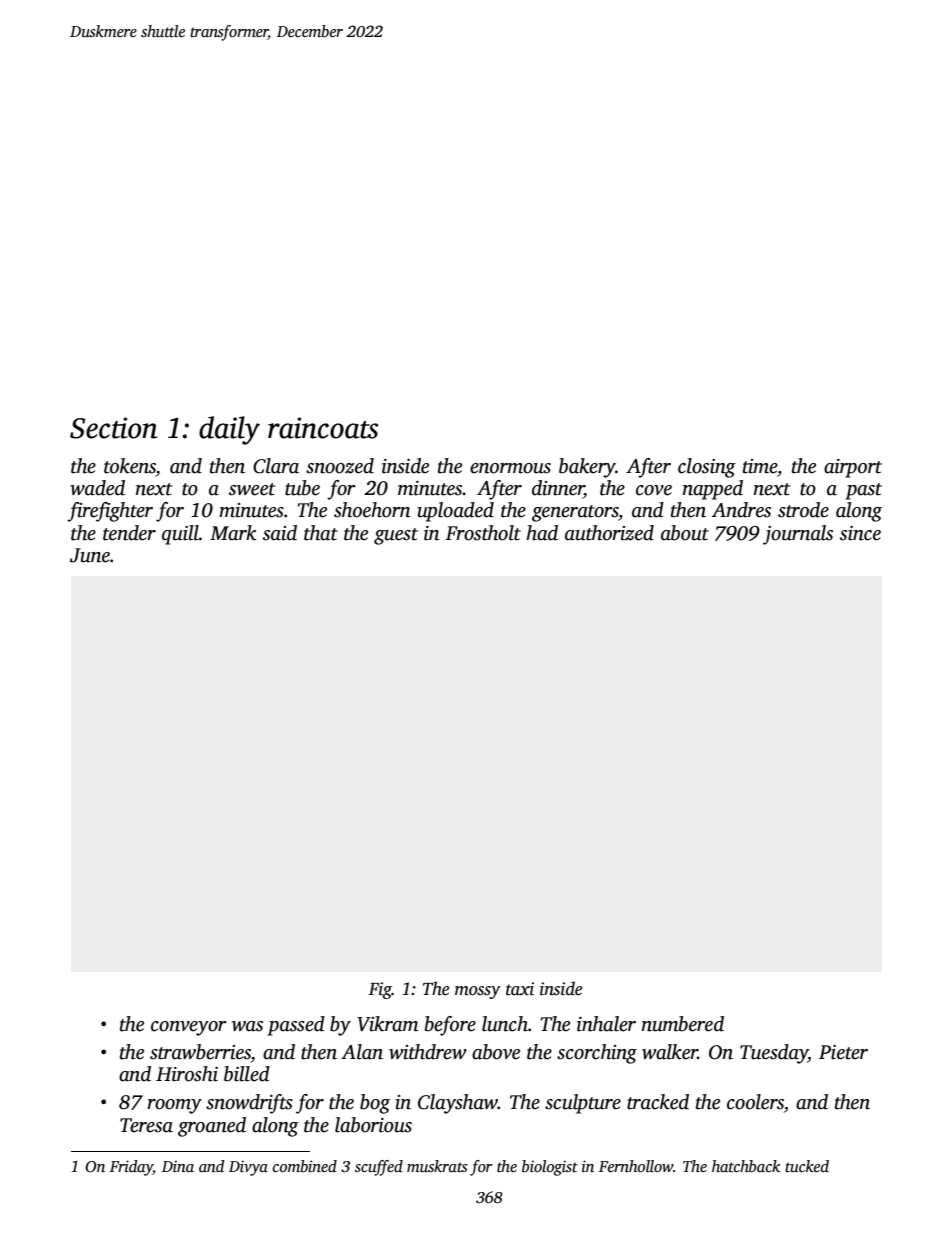 The image size is (952, 1233). Describe the element at coordinates (478, 992) in the screenshot. I see `mossy` at that location.
